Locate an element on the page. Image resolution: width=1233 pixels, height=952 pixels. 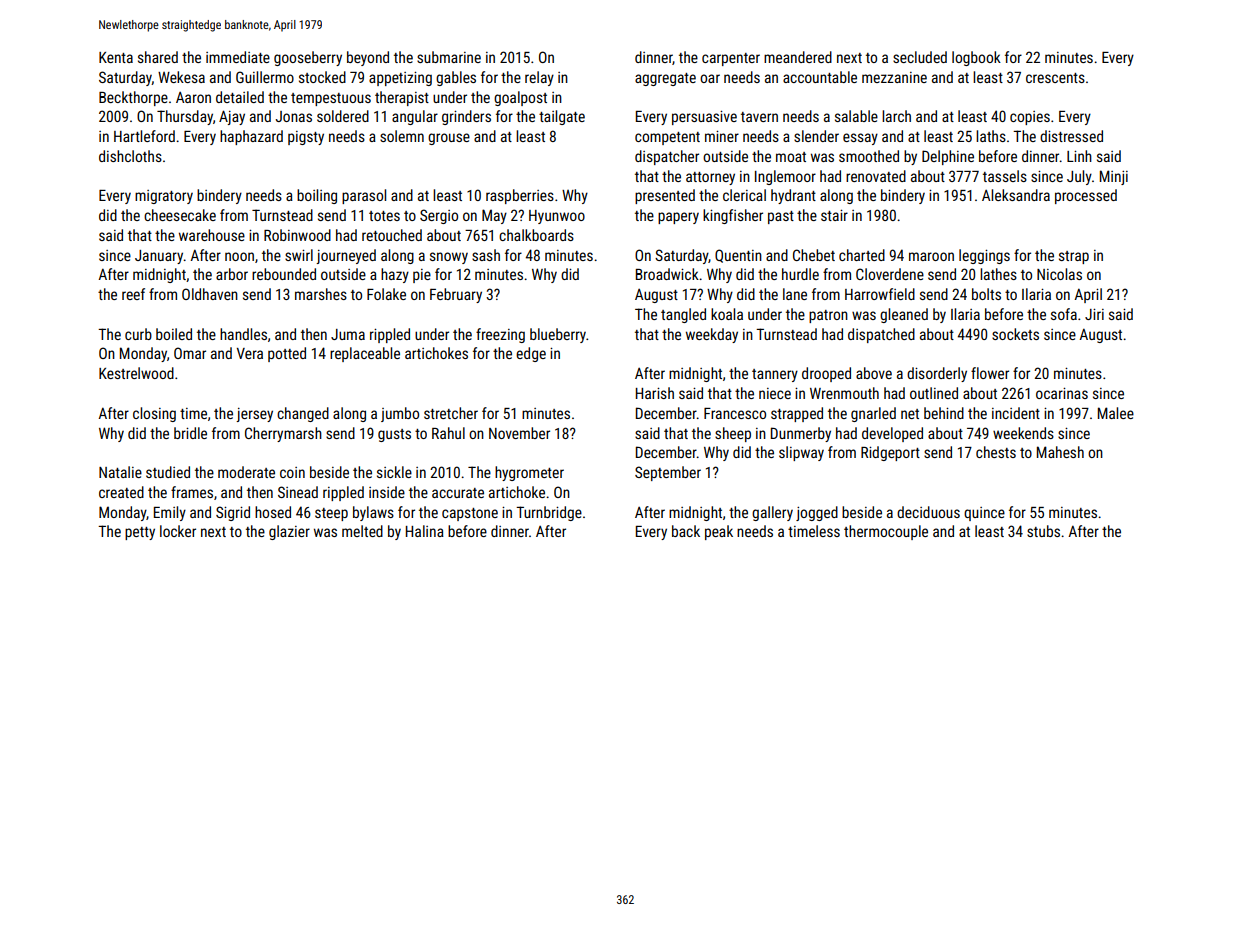
detailed is located at coordinates (240, 97).
